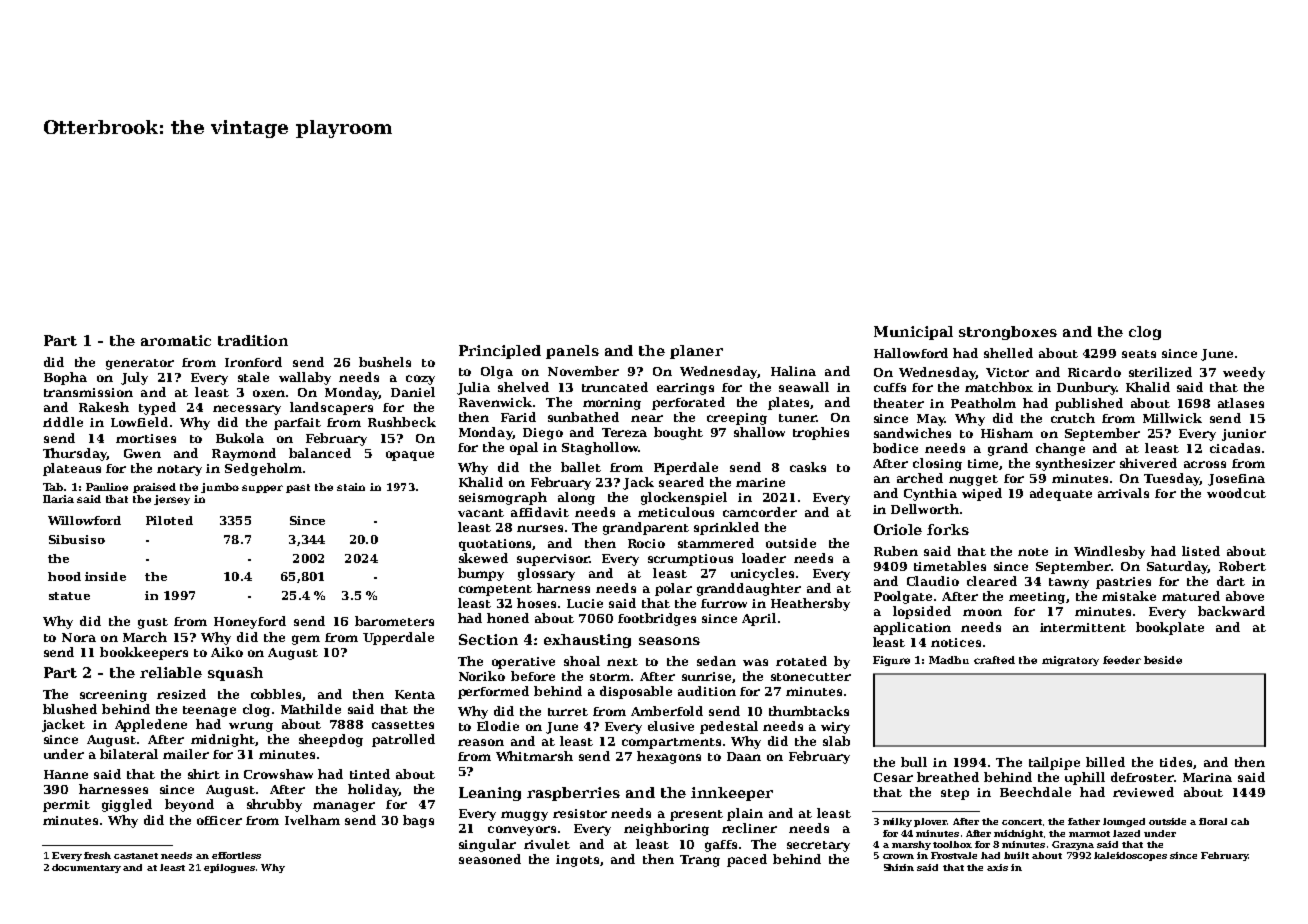 Image resolution: width=1308 pixels, height=924 pixels. I want to click on above, so click(1245, 596).
